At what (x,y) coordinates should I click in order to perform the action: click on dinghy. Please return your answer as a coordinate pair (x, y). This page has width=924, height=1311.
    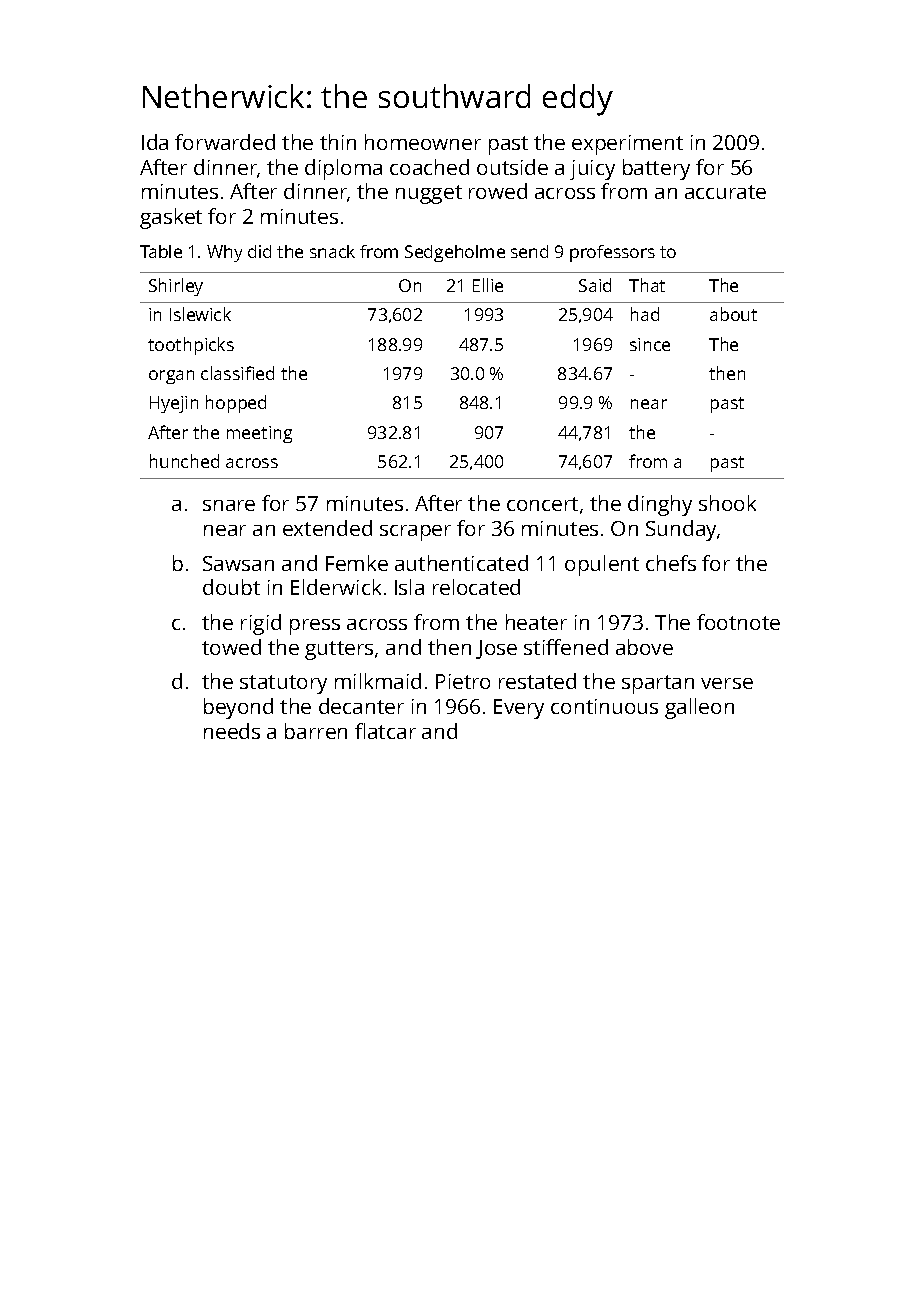
    Looking at the image, I should click on (660, 505).
